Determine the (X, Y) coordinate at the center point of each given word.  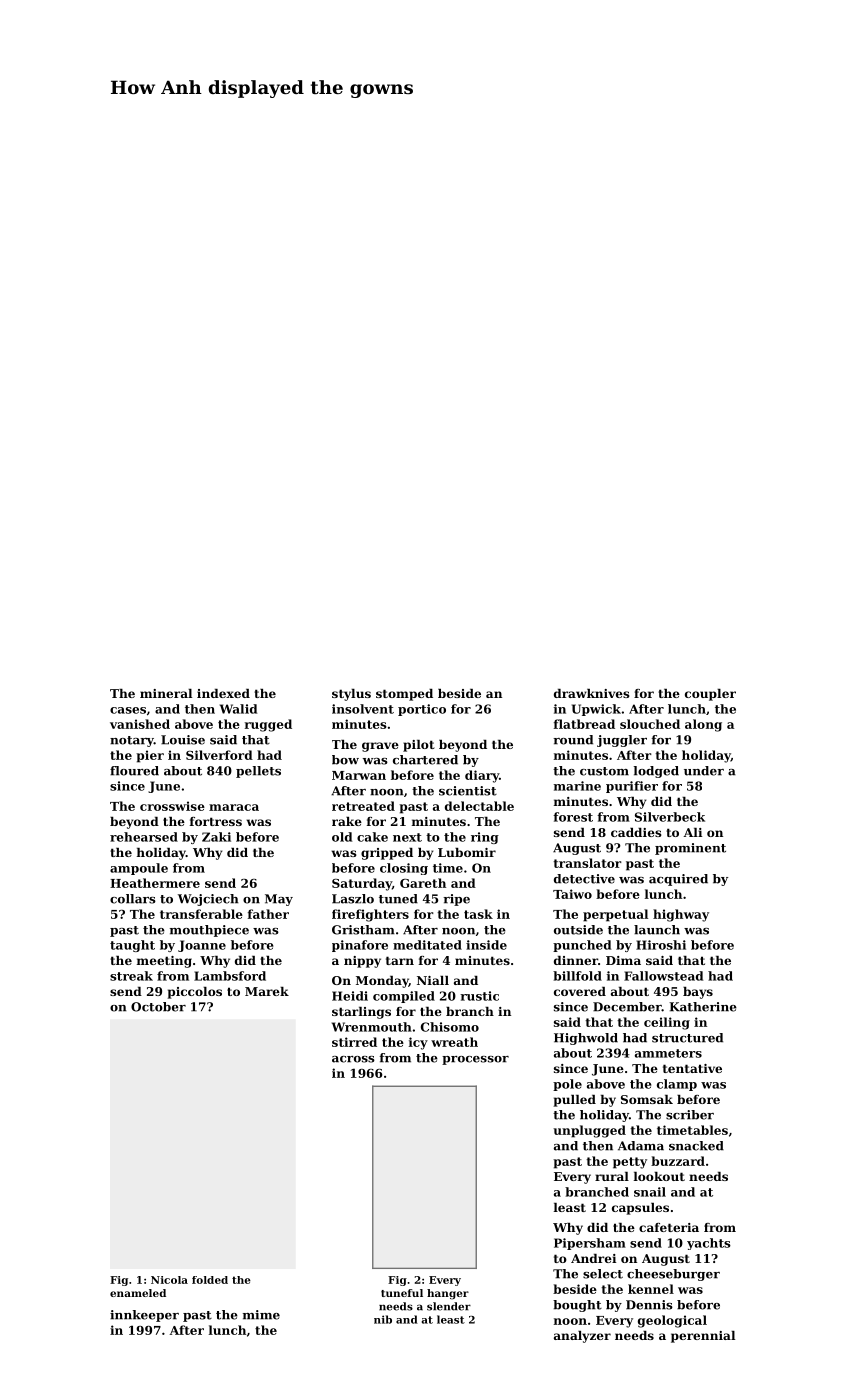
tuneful (402, 1293)
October (158, 1007)
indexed (223, 693)
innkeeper (144, 1316)
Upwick (596, 710)
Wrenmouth (372, 1027)
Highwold (586, 1039)
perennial (703, 1337)
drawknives (592, 693)
